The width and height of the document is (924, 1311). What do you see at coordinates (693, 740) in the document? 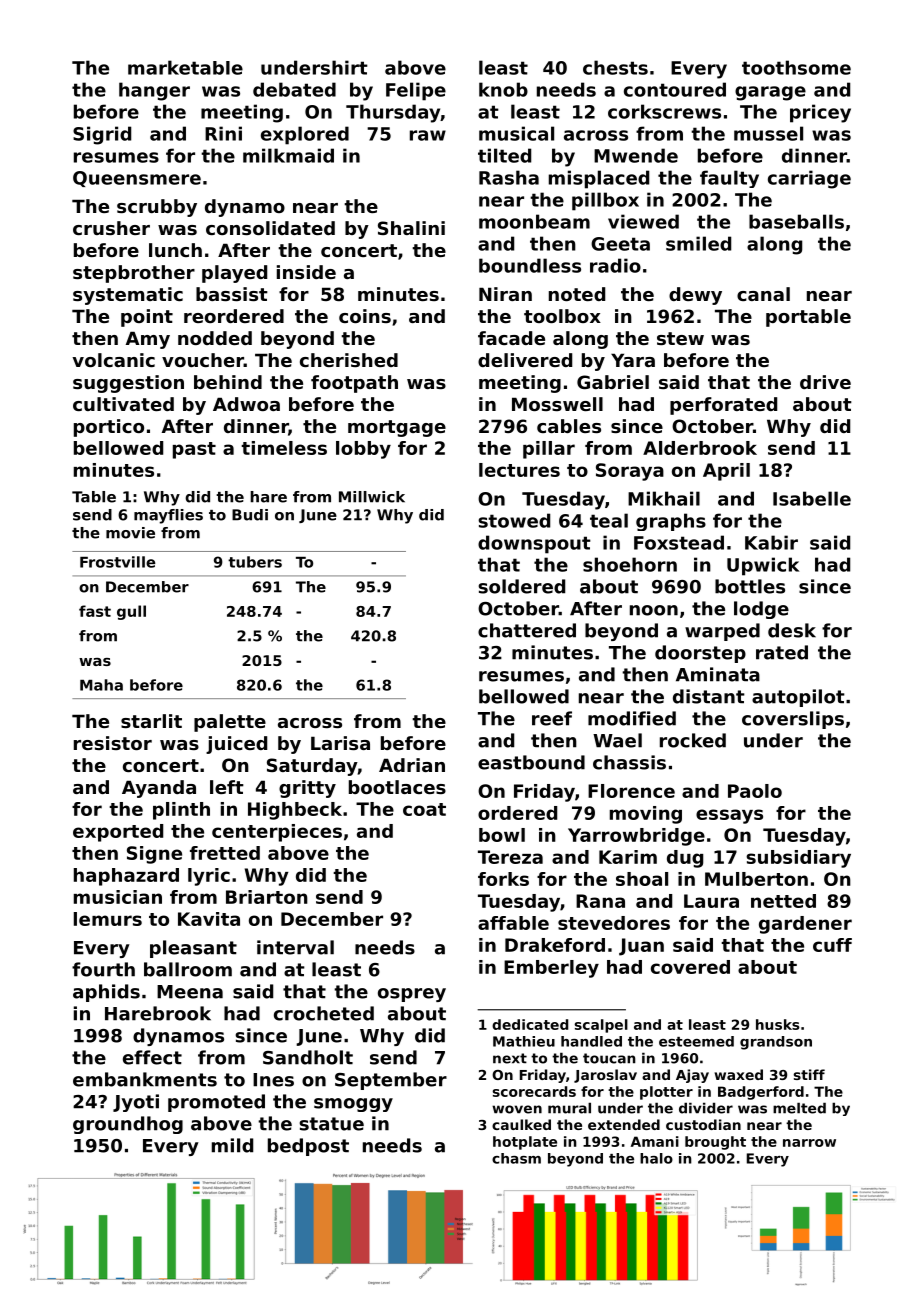
I see `rocked` at bounding box center [693, 740].
